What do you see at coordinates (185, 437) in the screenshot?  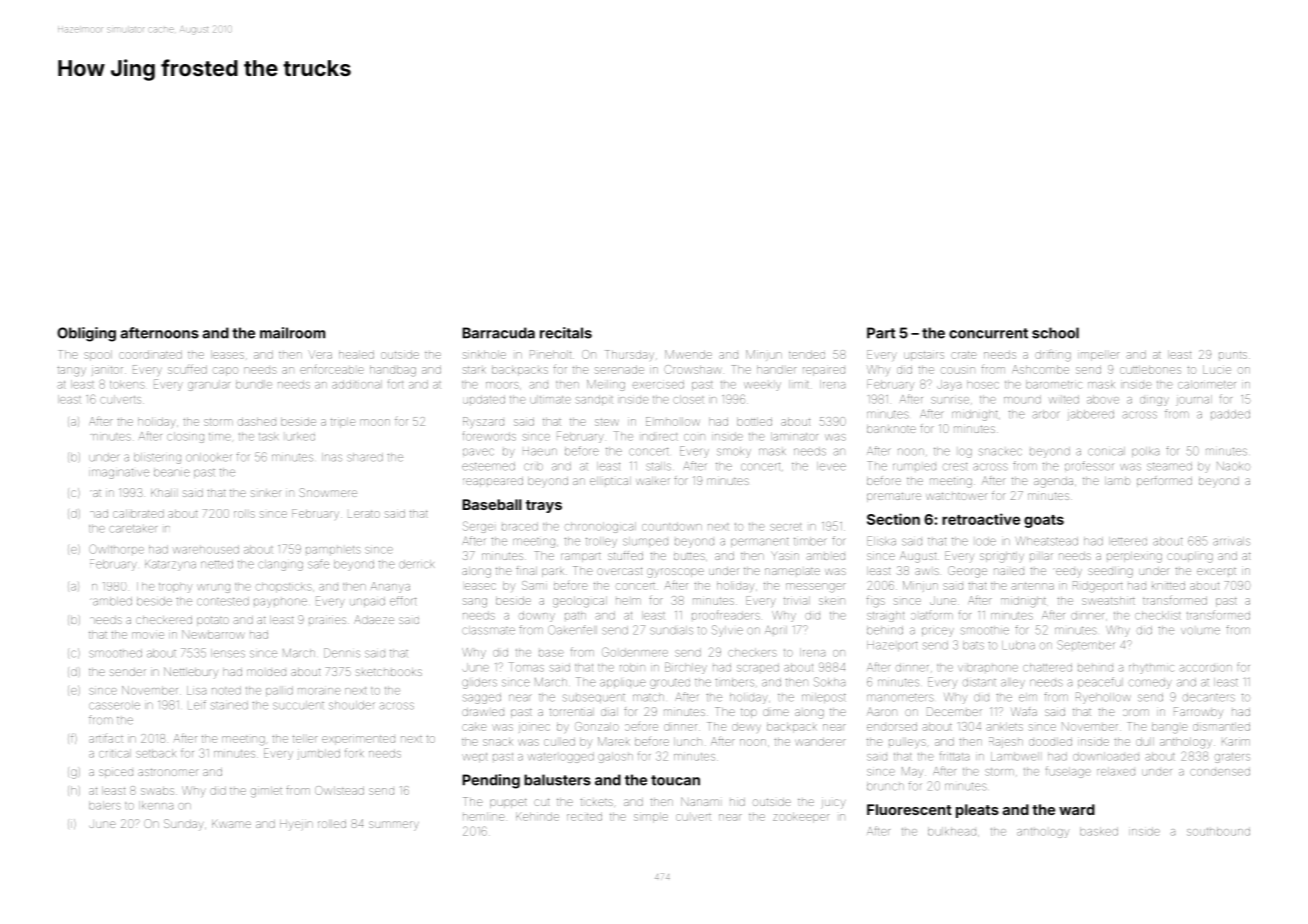 I see `closing` at bounding box center [185, 437].
